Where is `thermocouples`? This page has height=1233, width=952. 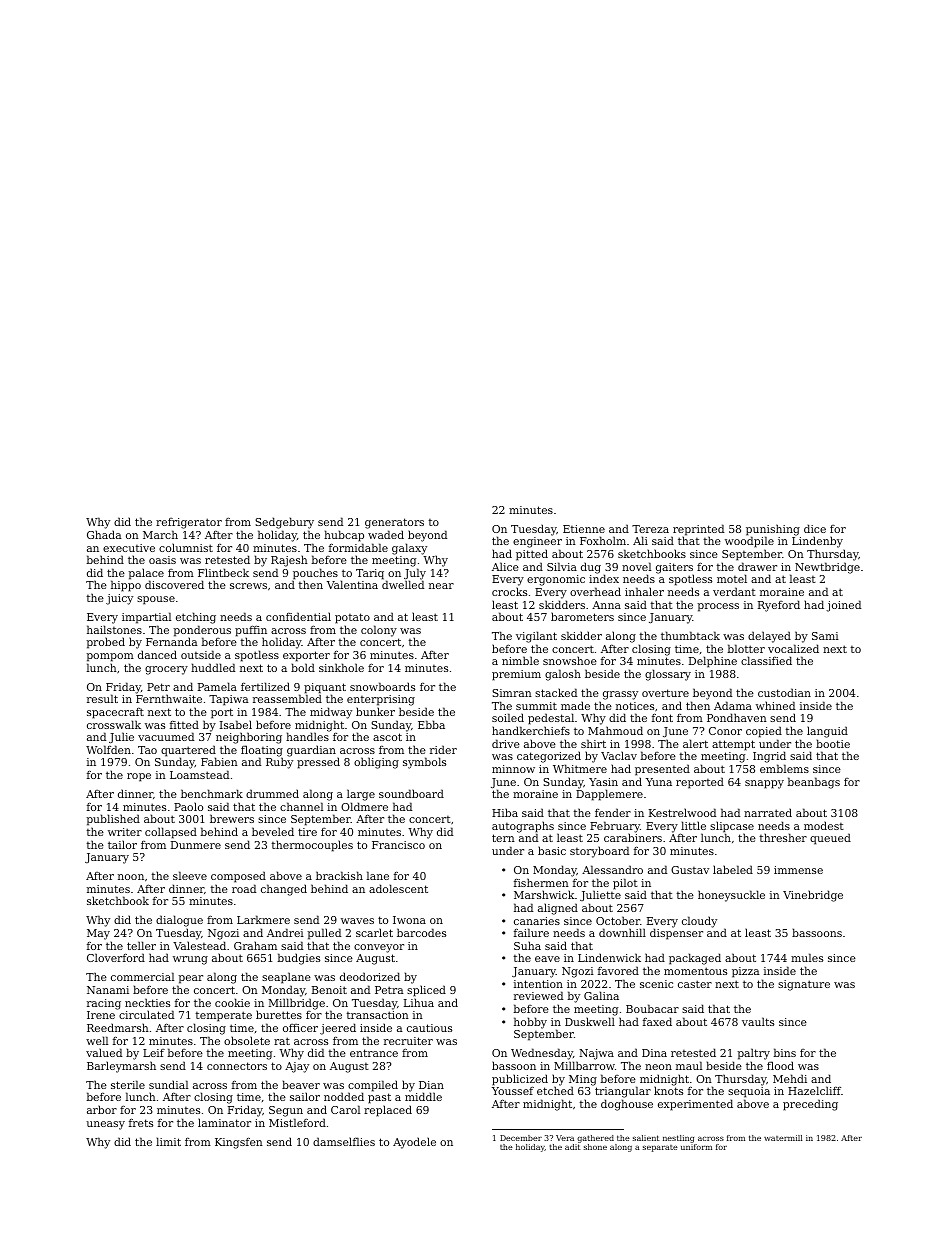 thermocouples is located at coordinates (312, 846).
